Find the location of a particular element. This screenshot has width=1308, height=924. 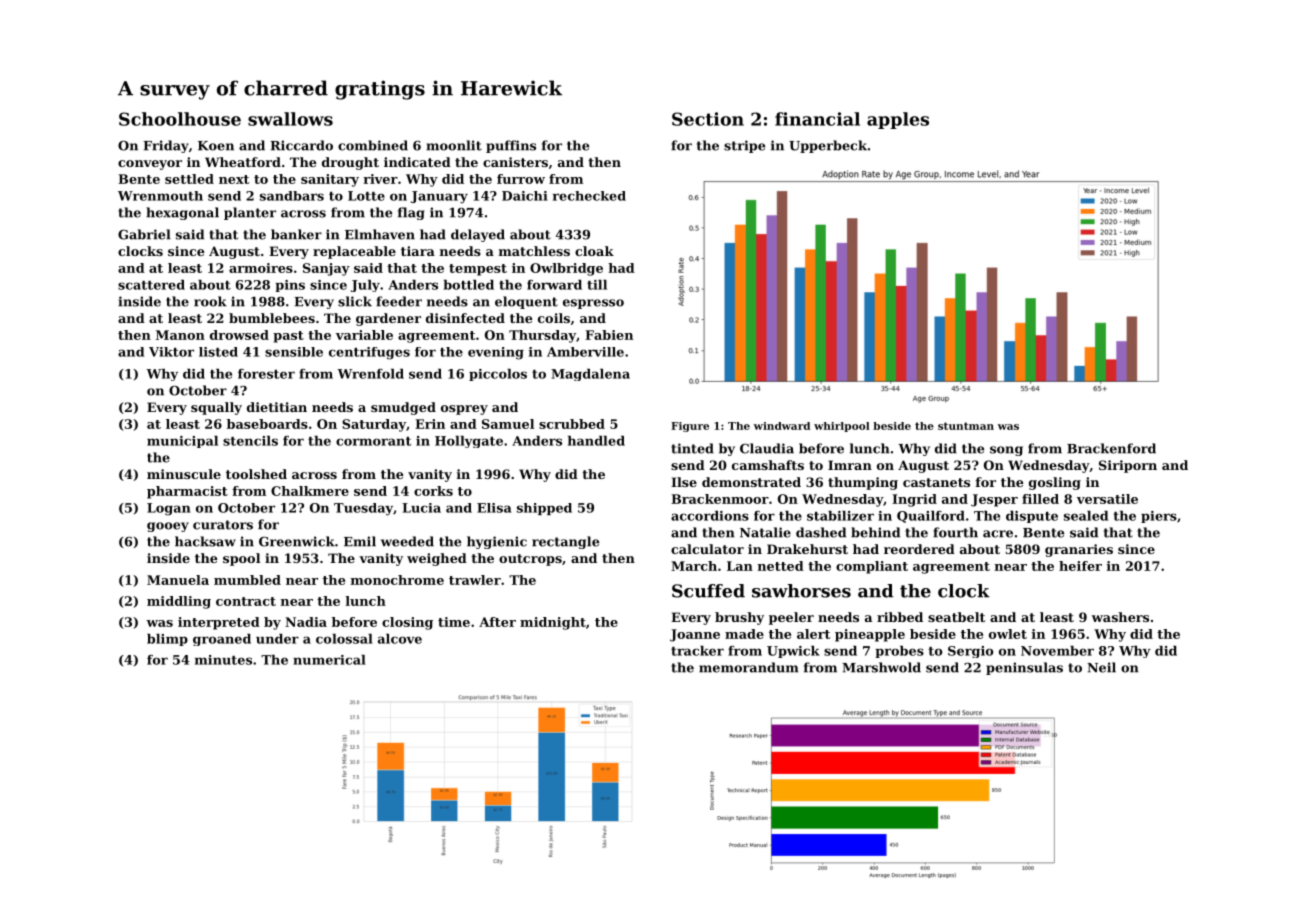

middling is located at coordinates (179, 602).
